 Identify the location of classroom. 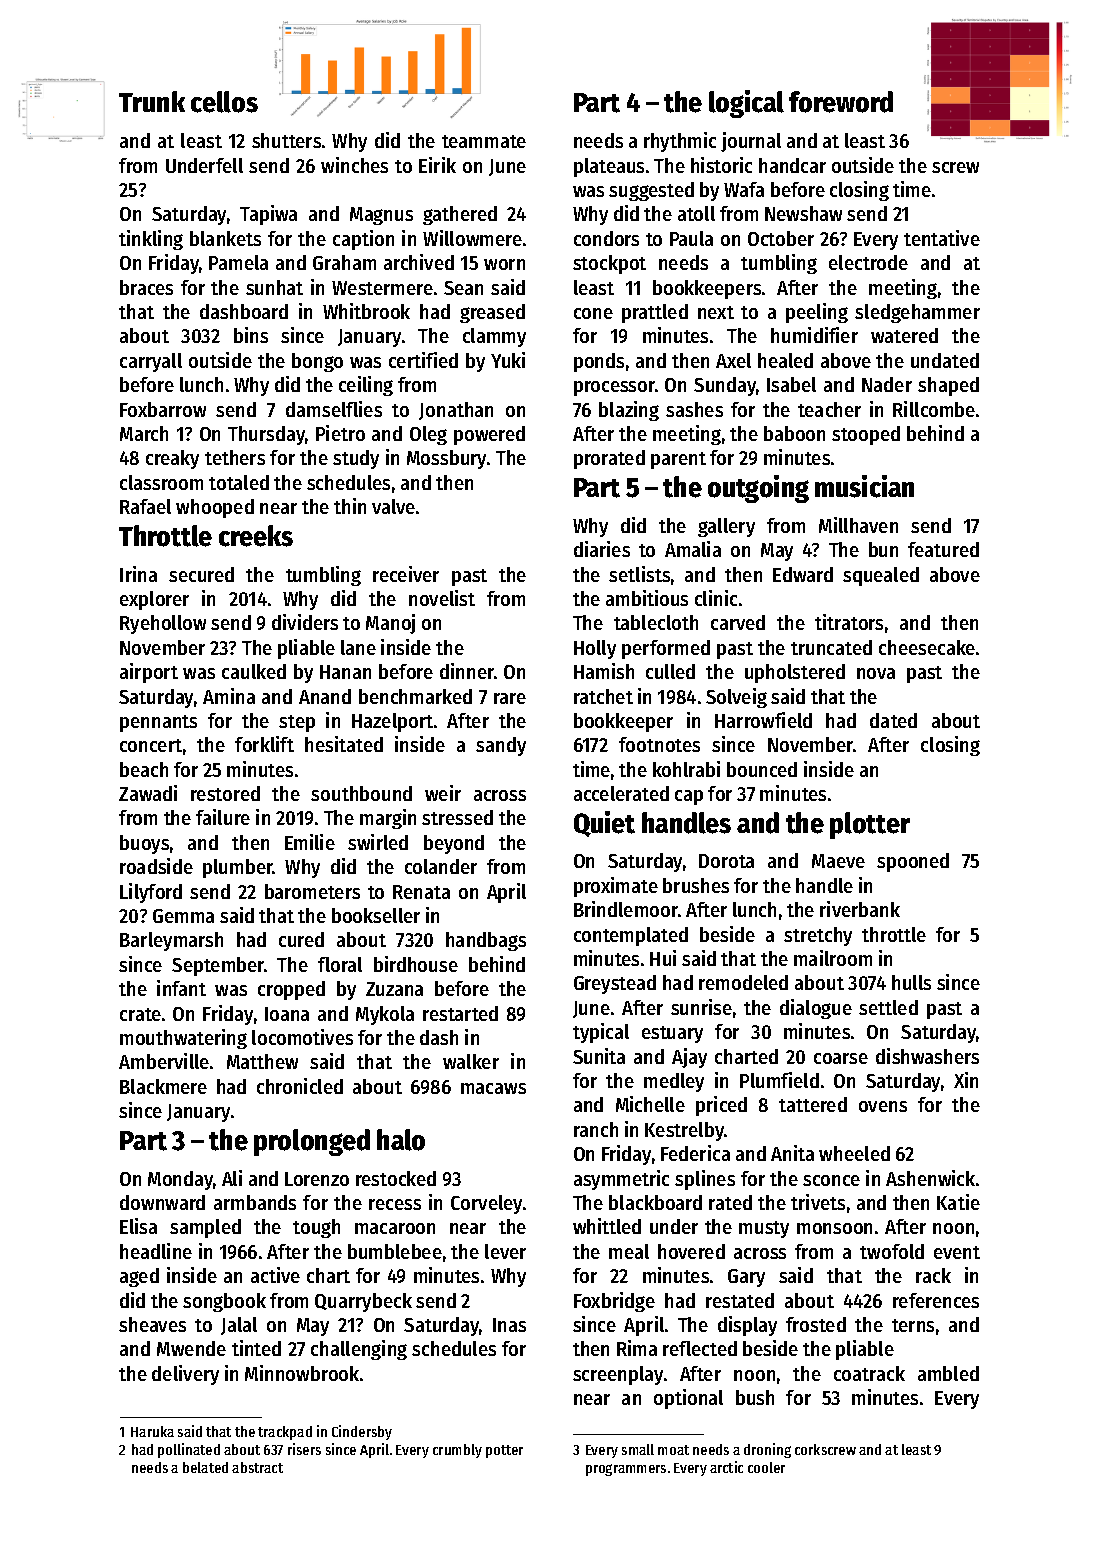
(161, 482).
